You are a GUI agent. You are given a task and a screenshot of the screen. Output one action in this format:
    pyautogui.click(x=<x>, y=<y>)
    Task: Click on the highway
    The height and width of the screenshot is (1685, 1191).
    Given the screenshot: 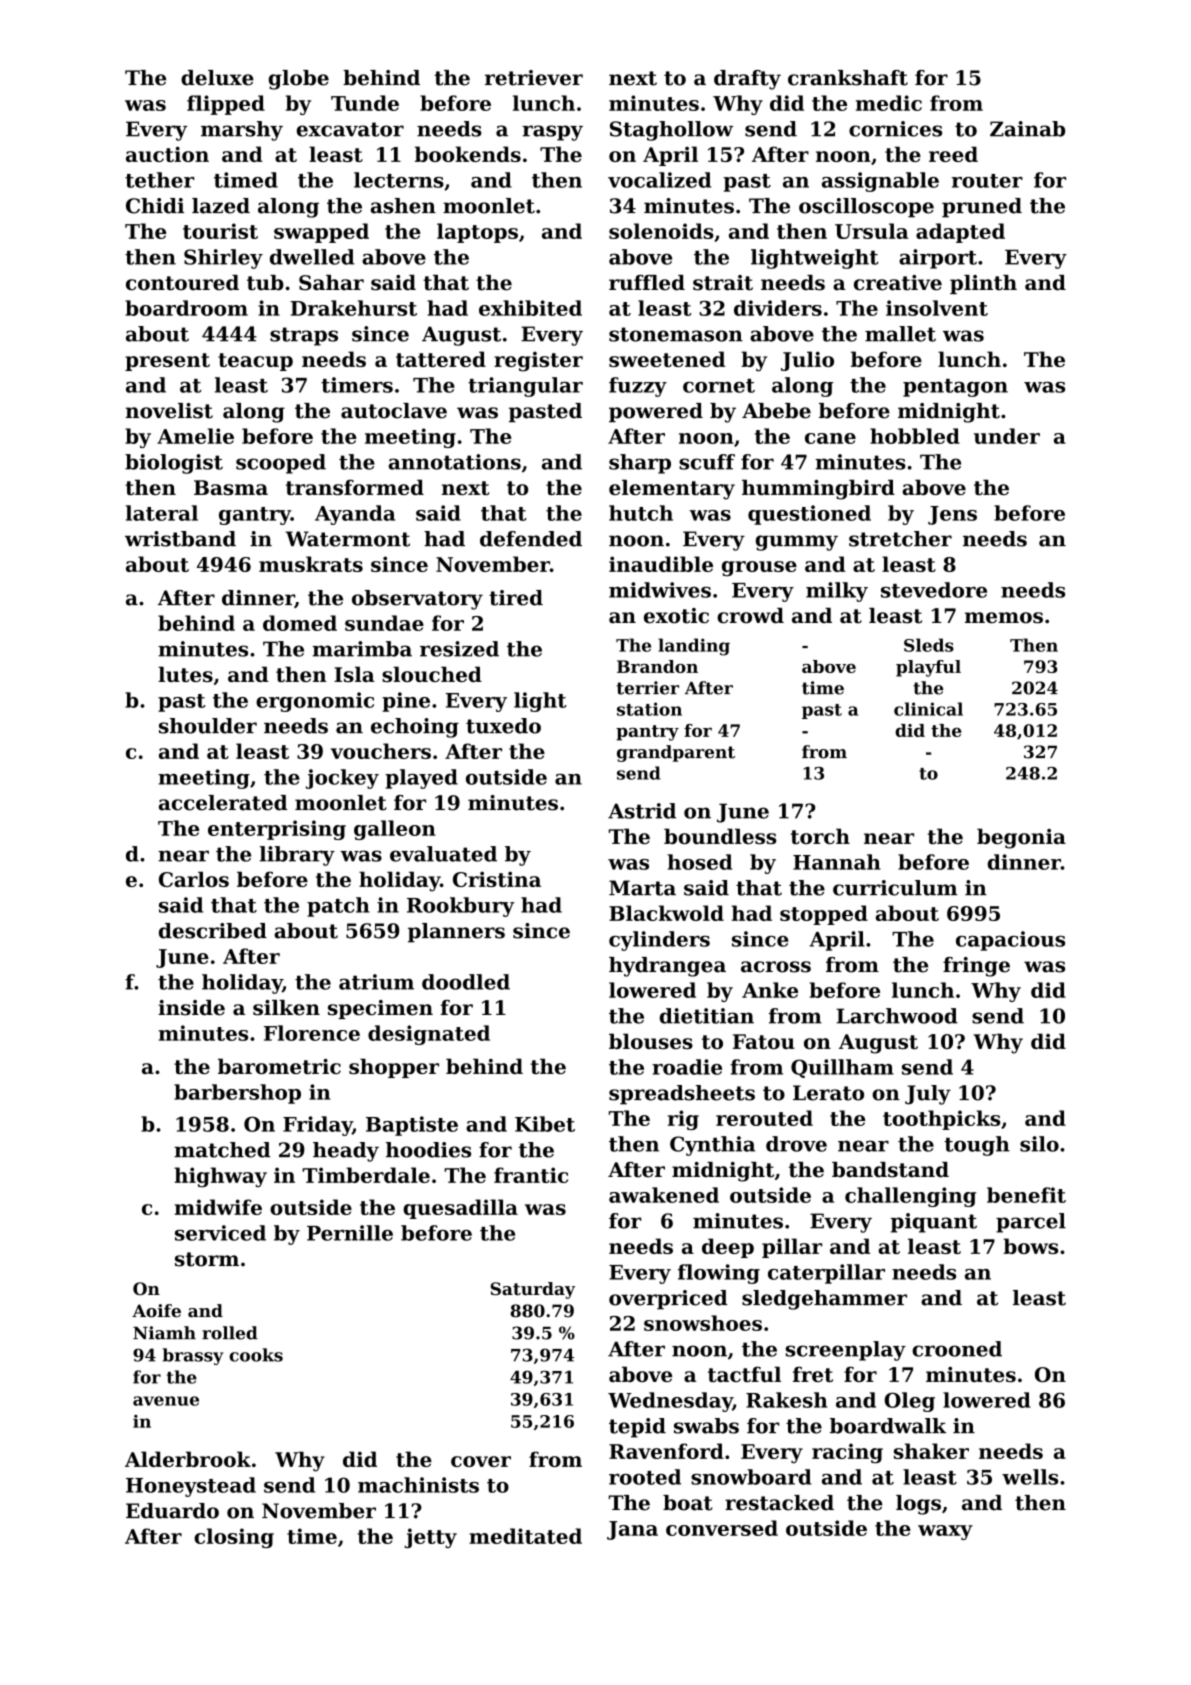 What is the action you would take?
    pyautogui.click(x=220, y=1177)
